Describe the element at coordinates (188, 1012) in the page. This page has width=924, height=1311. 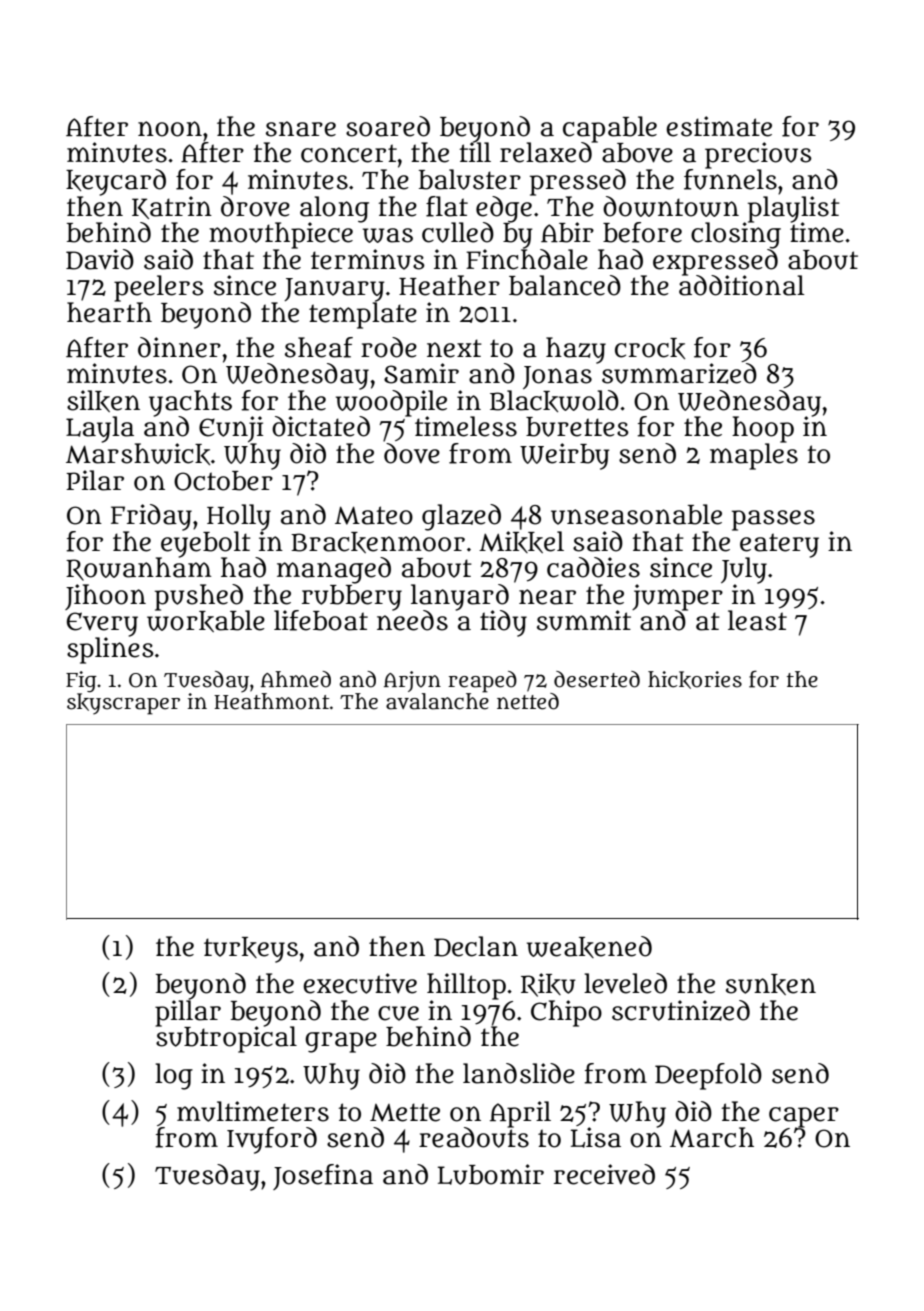
I see `pillar` at that location.
